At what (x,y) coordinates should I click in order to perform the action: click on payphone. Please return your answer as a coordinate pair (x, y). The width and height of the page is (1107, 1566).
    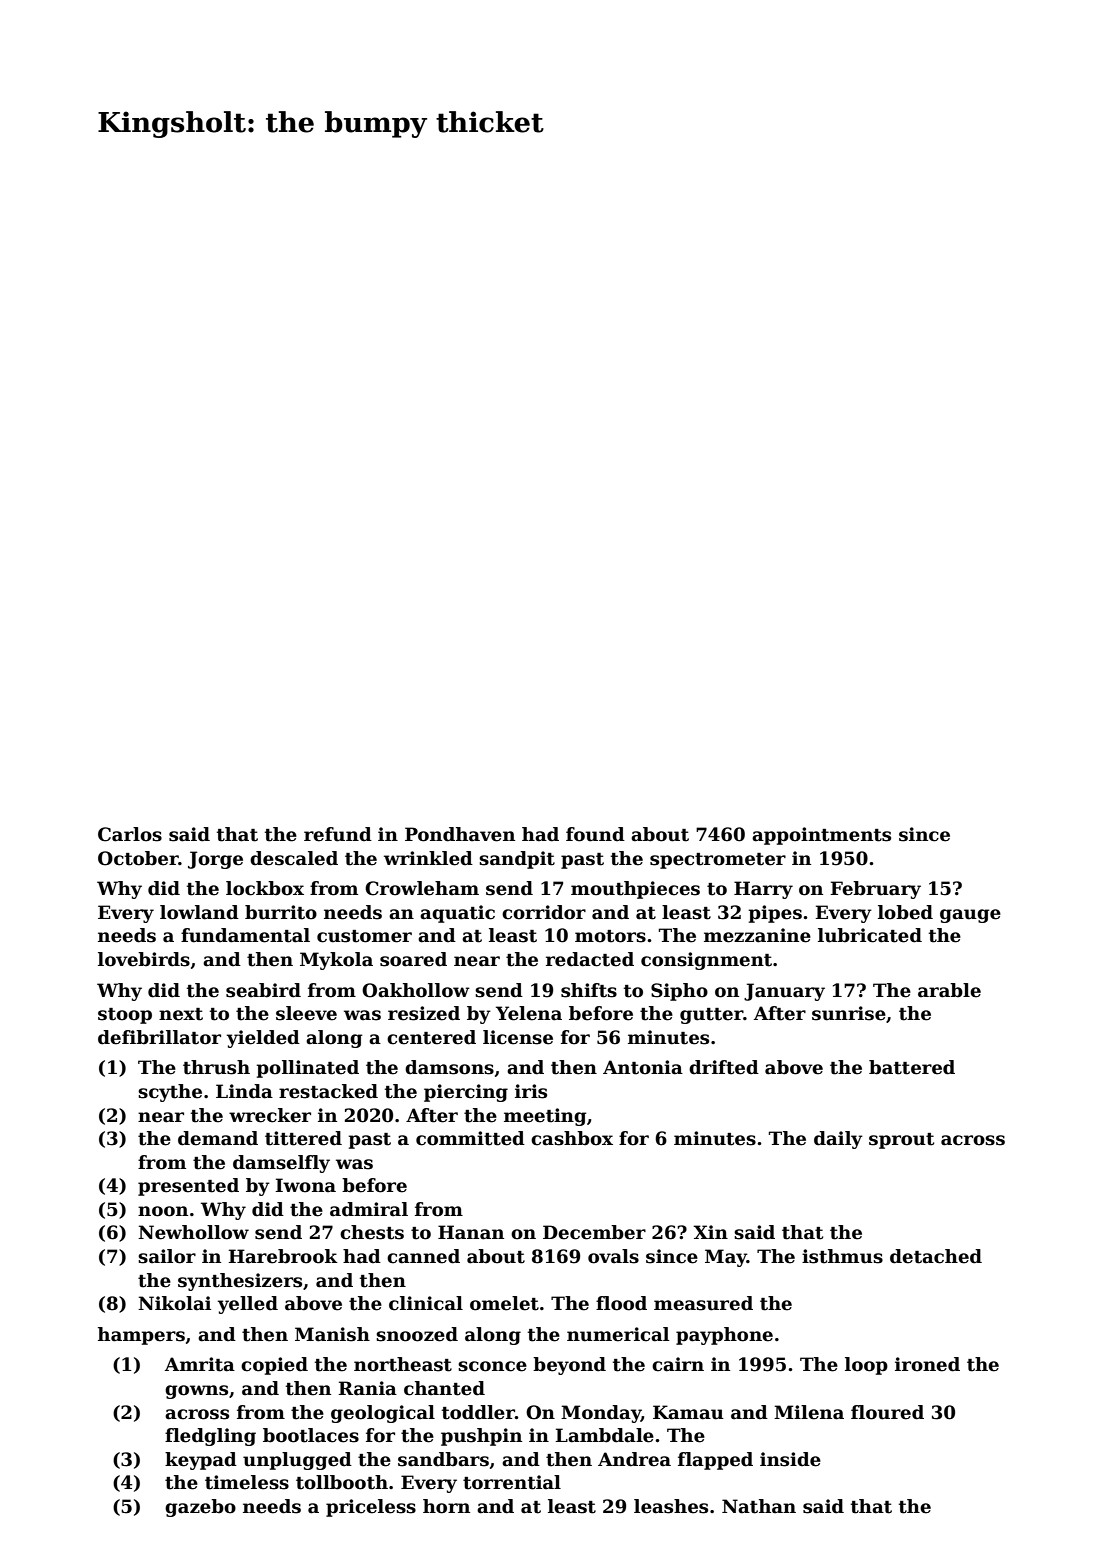
    Looking at the image, I should click on (724, 1336).
